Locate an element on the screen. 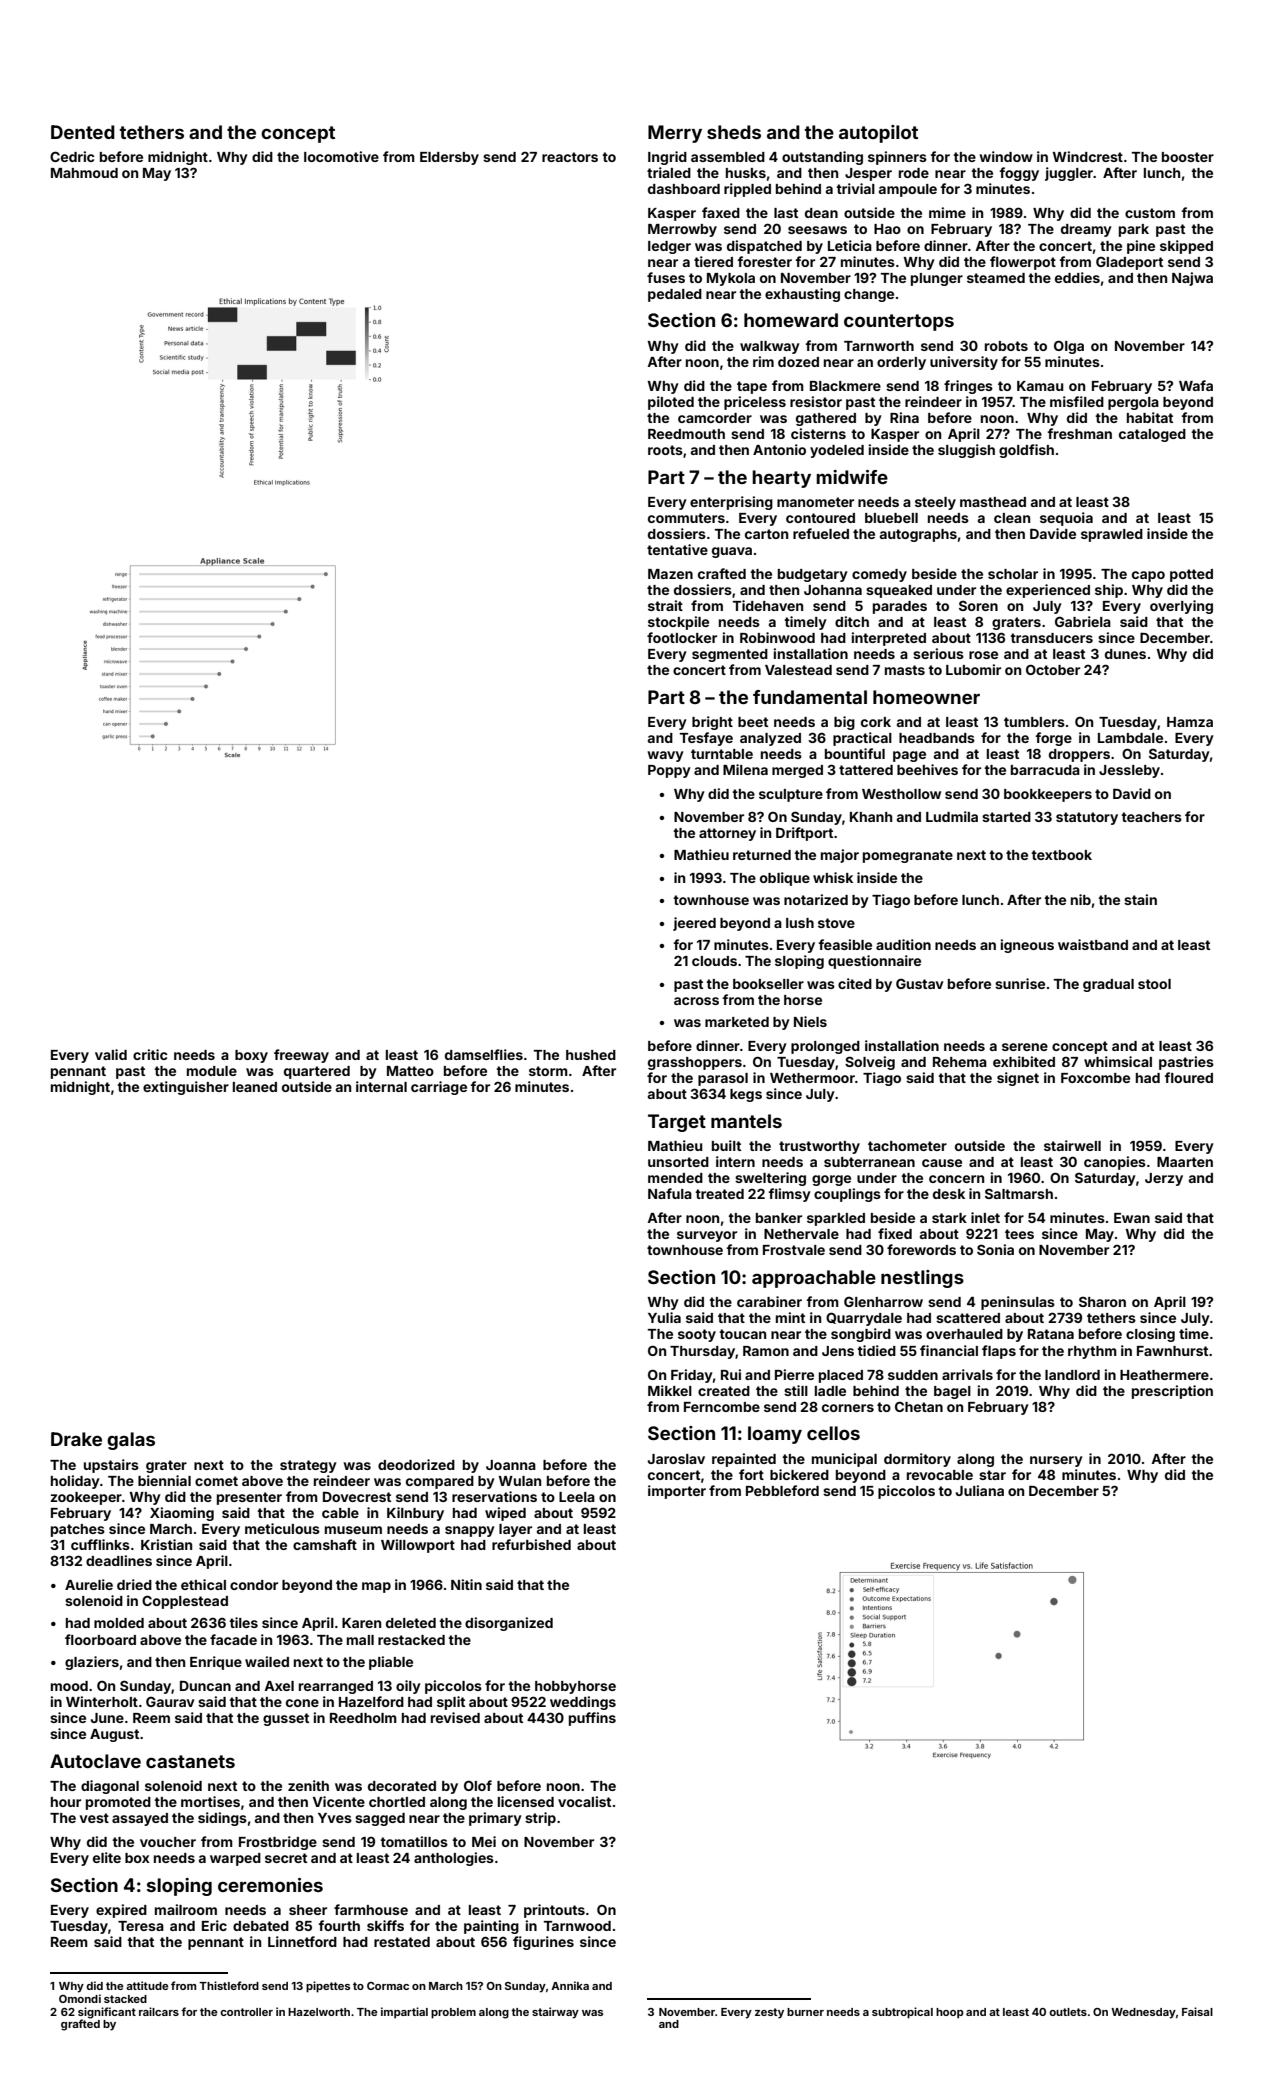  Target is located at coordinates (677, 1123).
